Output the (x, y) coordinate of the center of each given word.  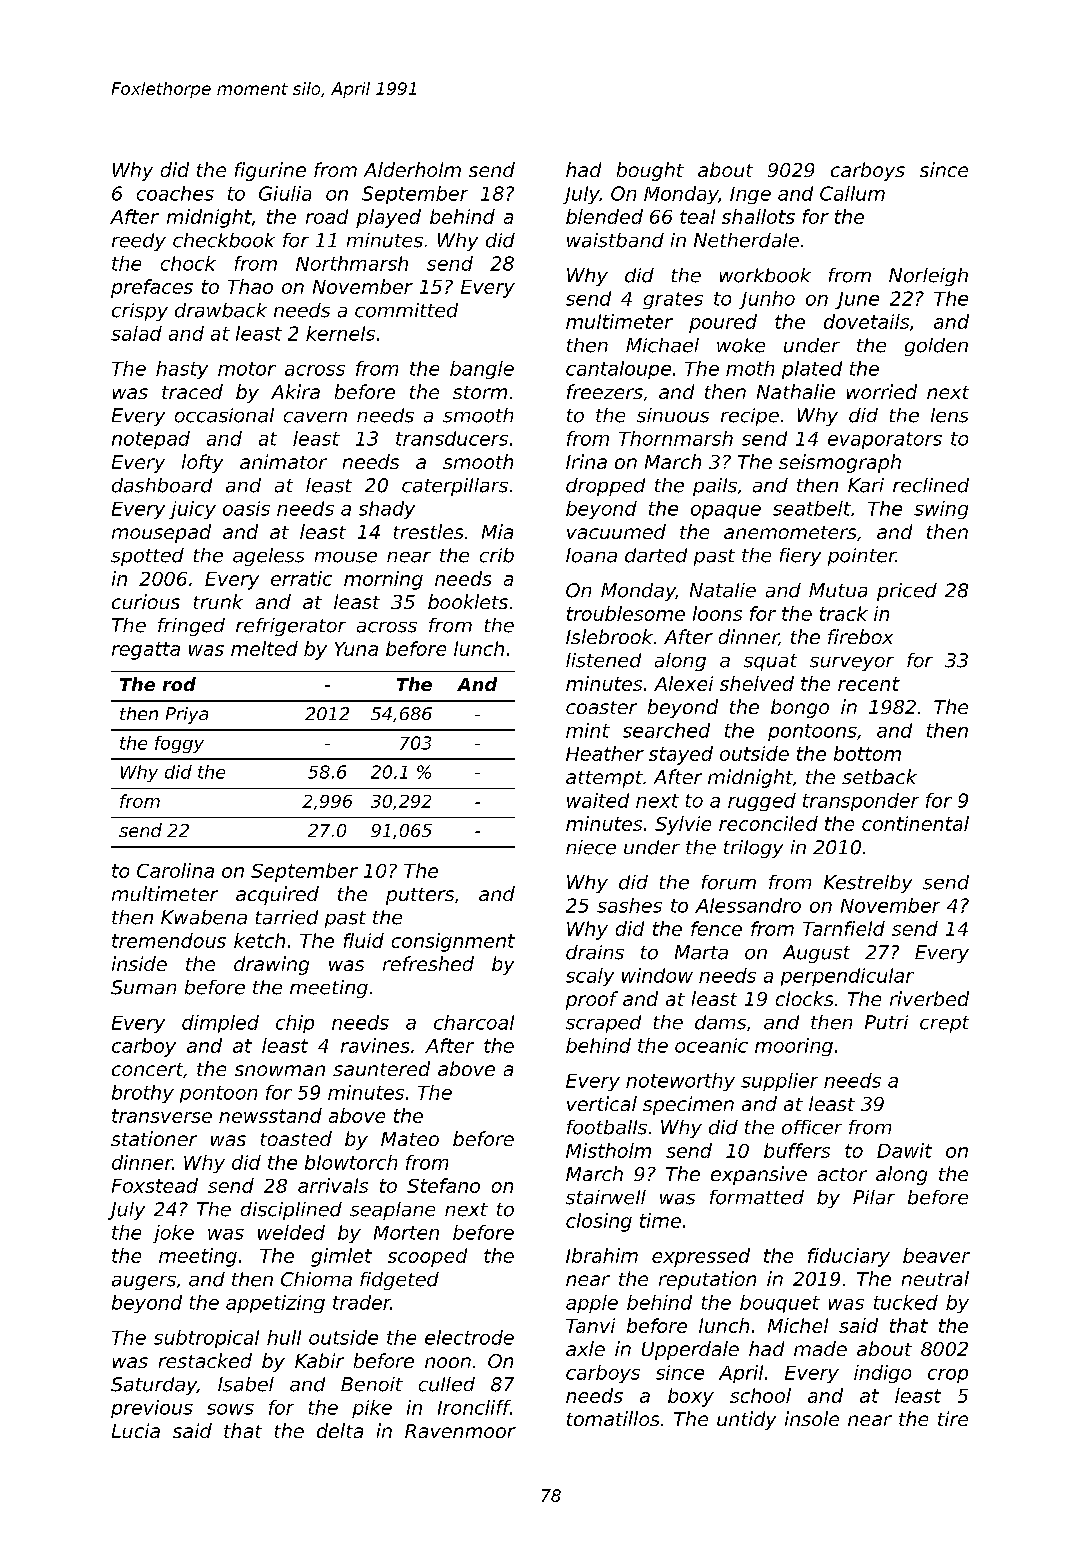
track (844, 613)
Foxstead (155, 1185)
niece (591, 847)
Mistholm (608, 1150)
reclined (931, 485)
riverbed (929, 998)
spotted (147, 557)
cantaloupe (618, 370)
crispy (140, 312)
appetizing (275, 1304)
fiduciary (849, 1257)
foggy (179, 744)
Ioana (591, 555)
